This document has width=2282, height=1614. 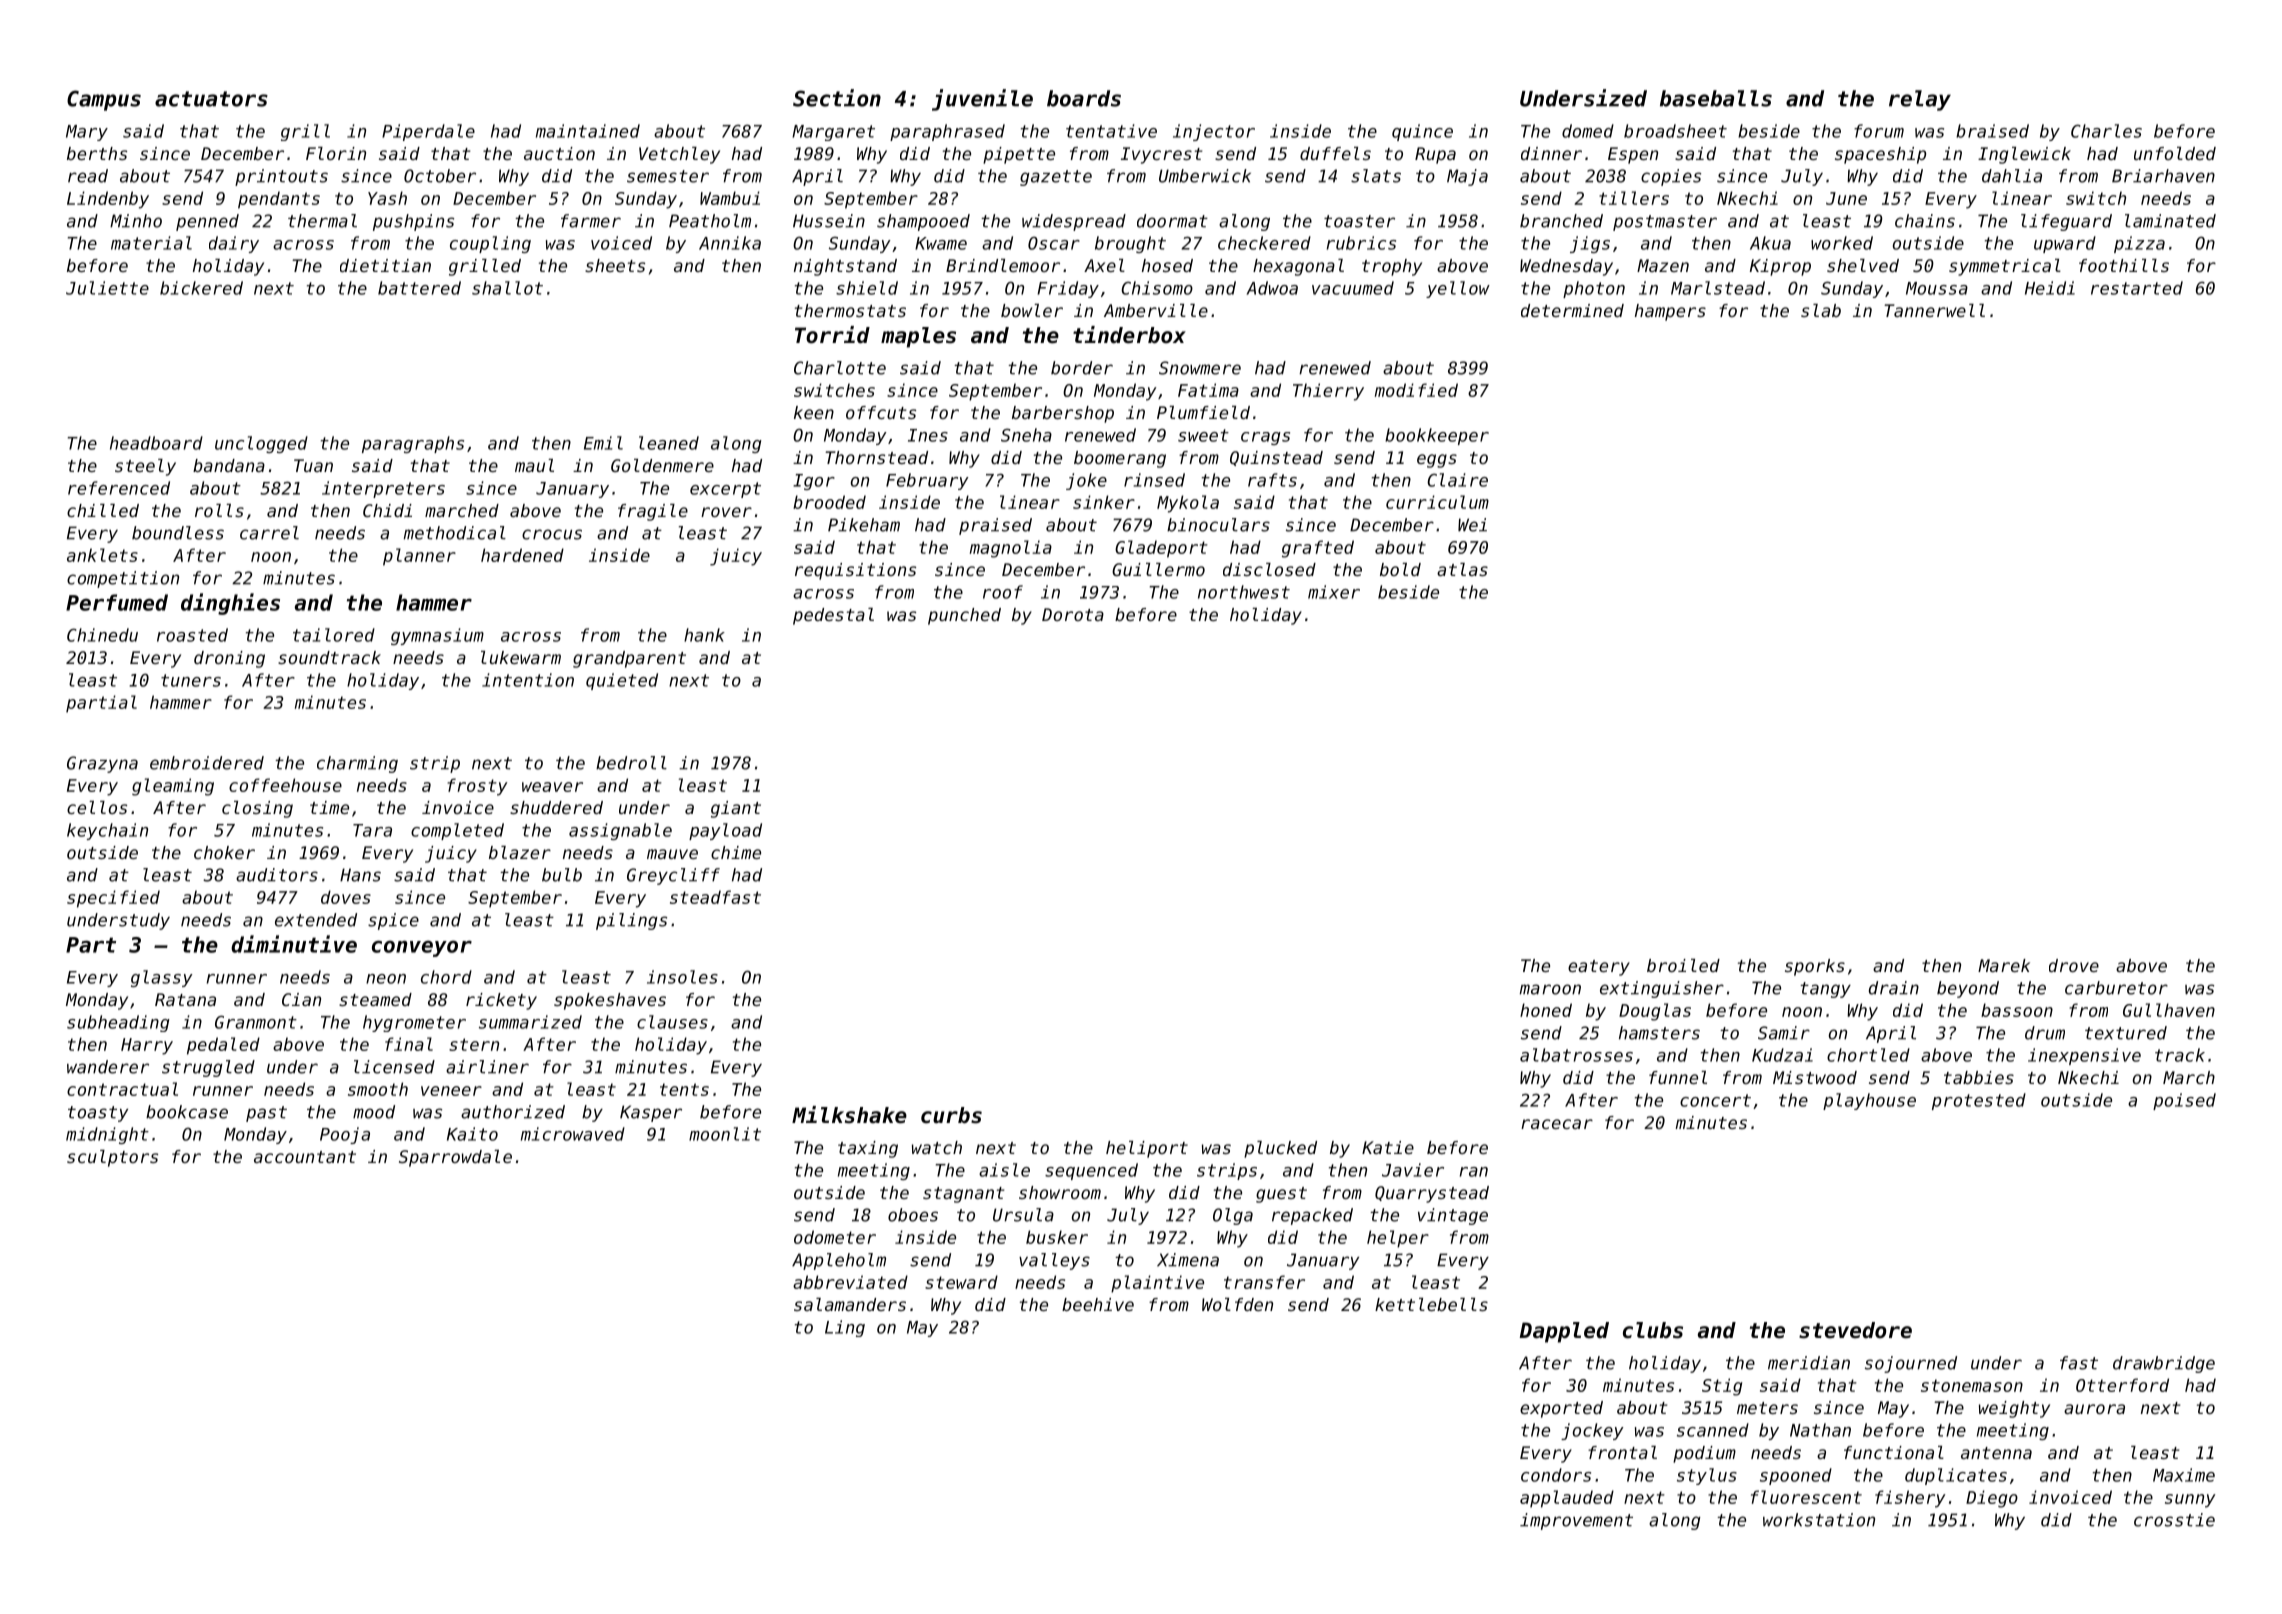 What do you see at coordinates (191, 680) in the document?
I see `tuners` at bounding box center [191, 680].
